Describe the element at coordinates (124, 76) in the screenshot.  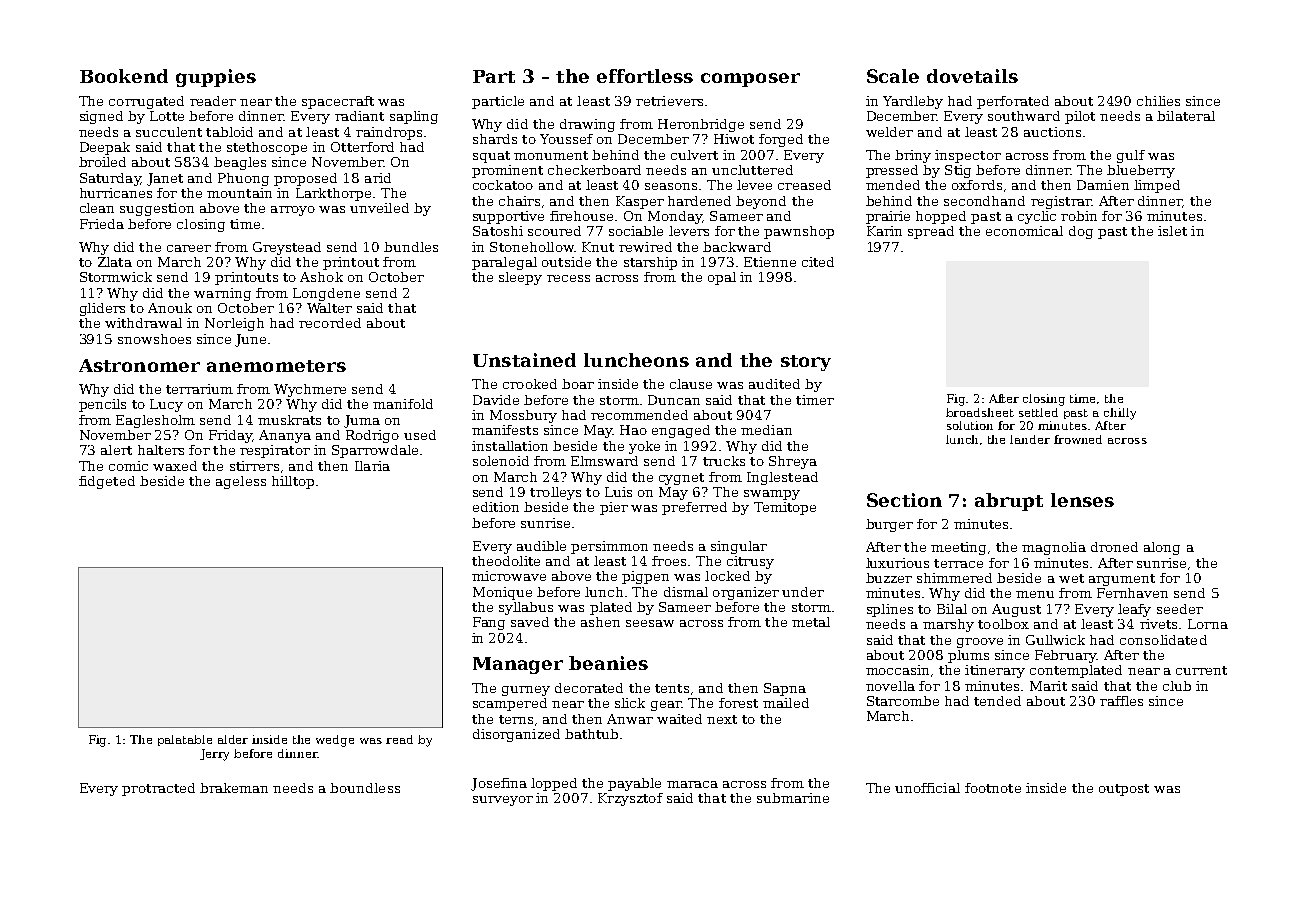
I see `Bookend` at that location.
